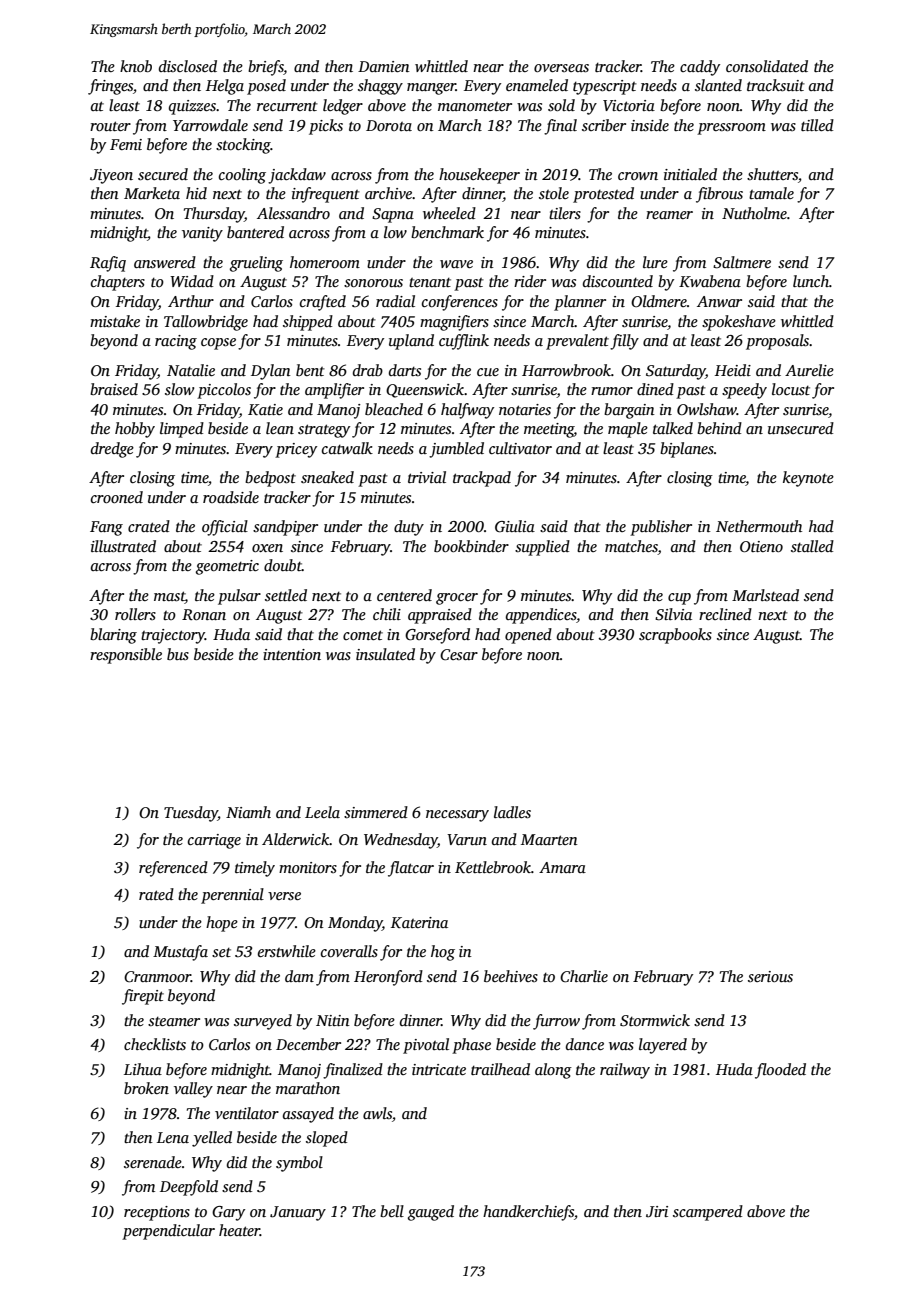 Image resolution: width=924 pixels, height=1308 pixels. Describe the element at coordinates (549, 839) in the screenshot. I see `Maarten` at that location.
